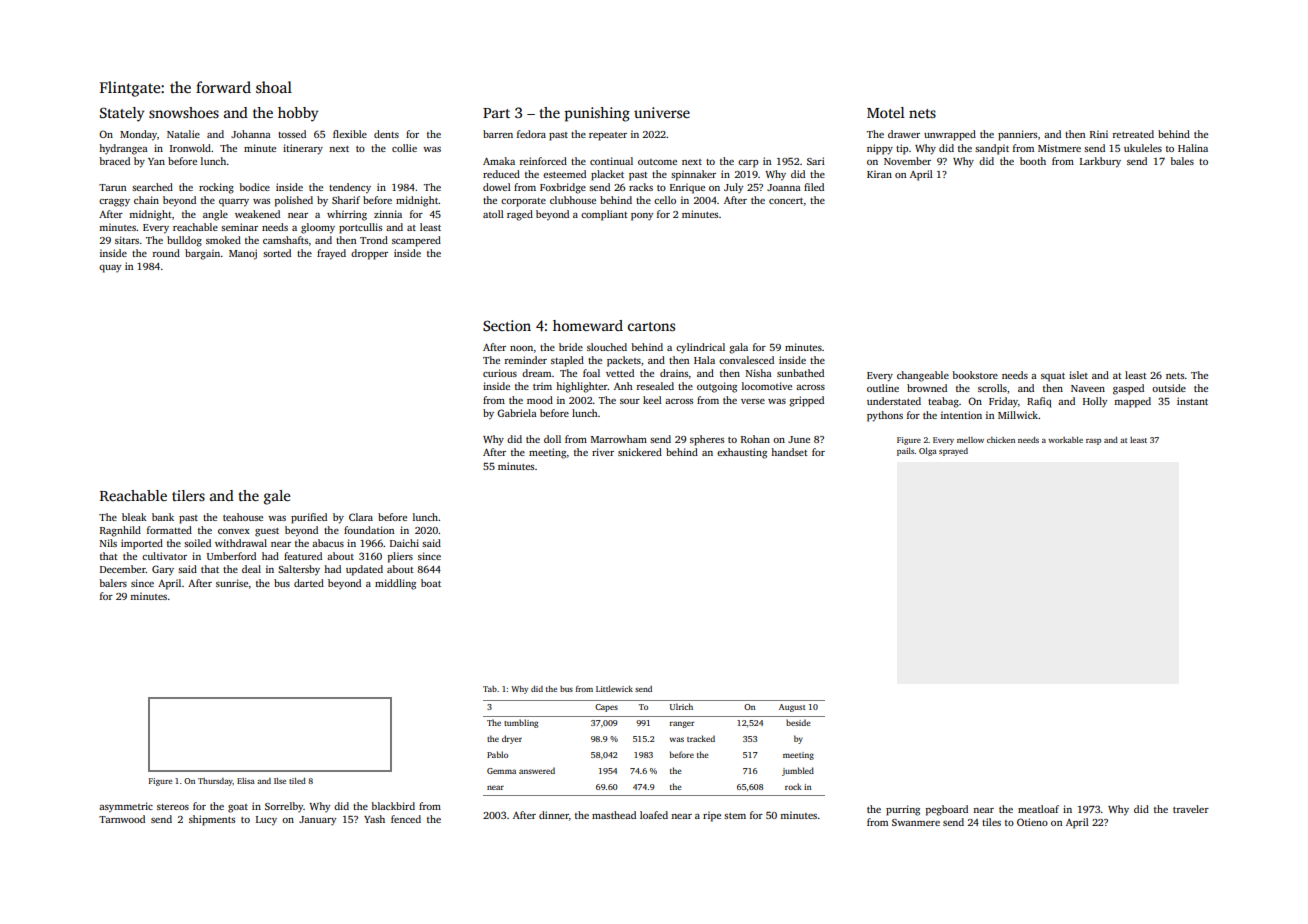 Image resolution: width=1308 pixels, height=924 pixels. What do you see at coordinates (500, 373) in the document?
I see `curious` at bounding box center [500, 373].
